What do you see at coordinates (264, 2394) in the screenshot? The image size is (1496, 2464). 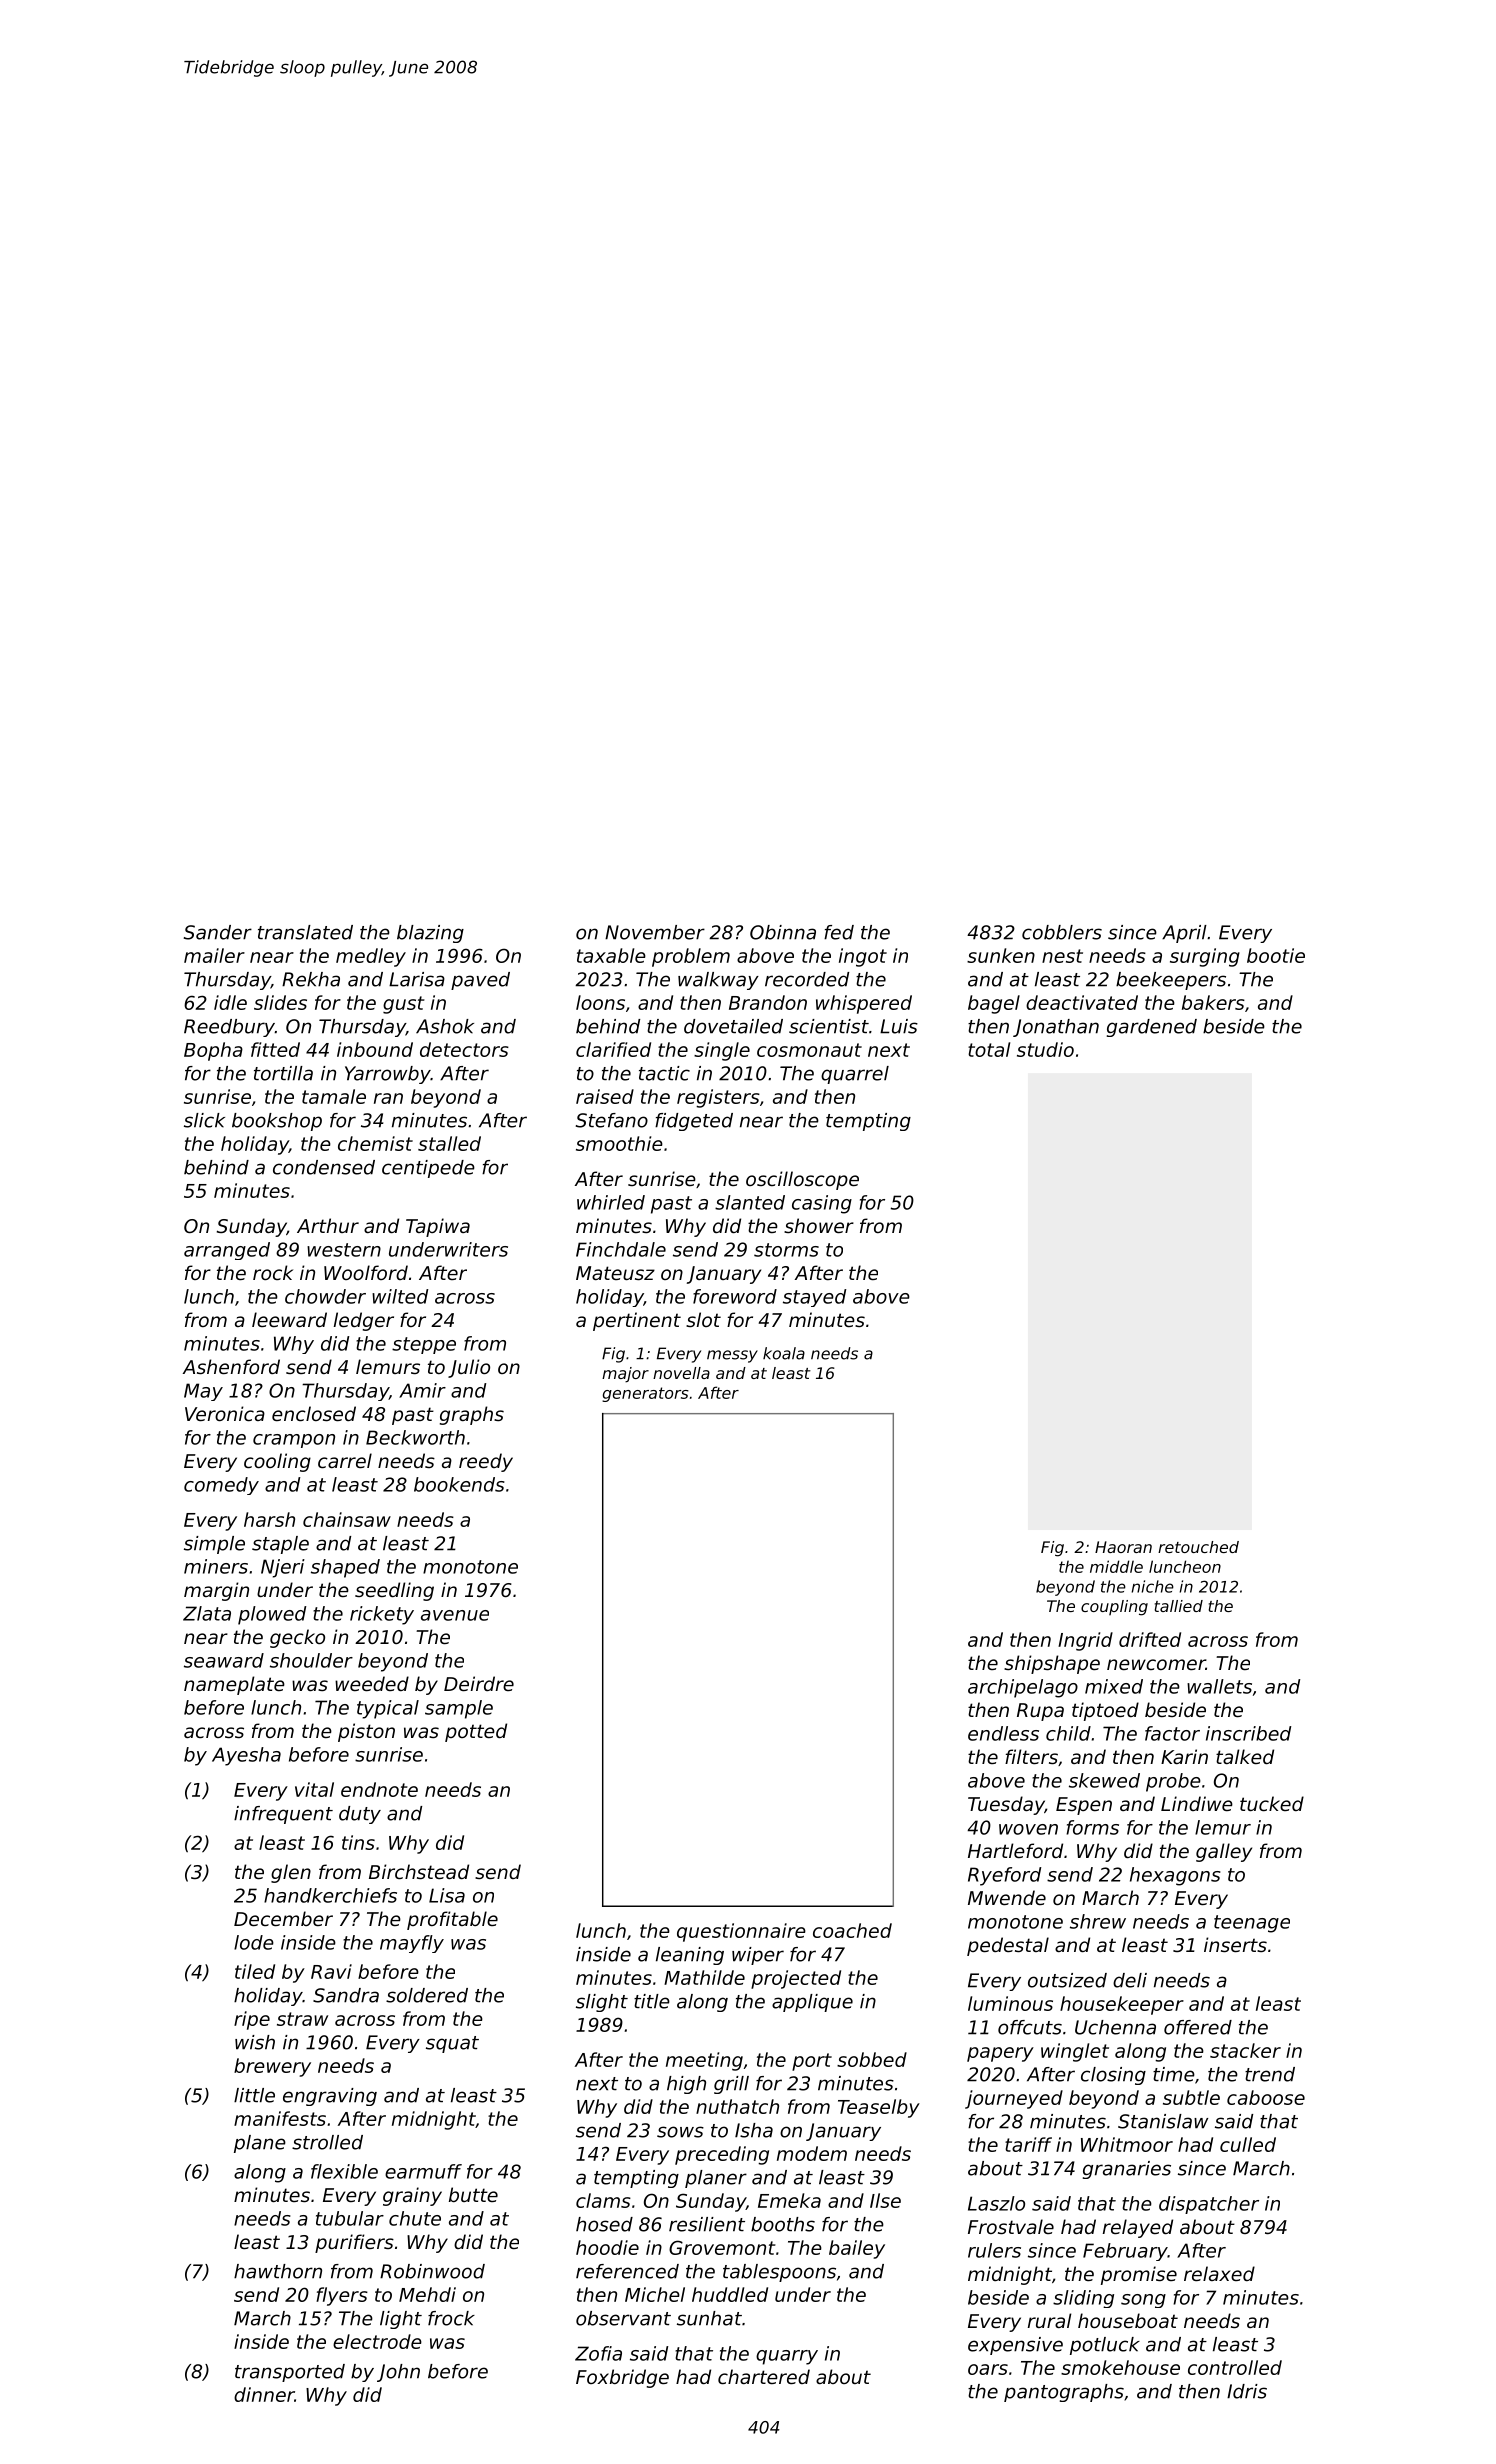 I see `dinner` at bounding box center [264, 2394].
